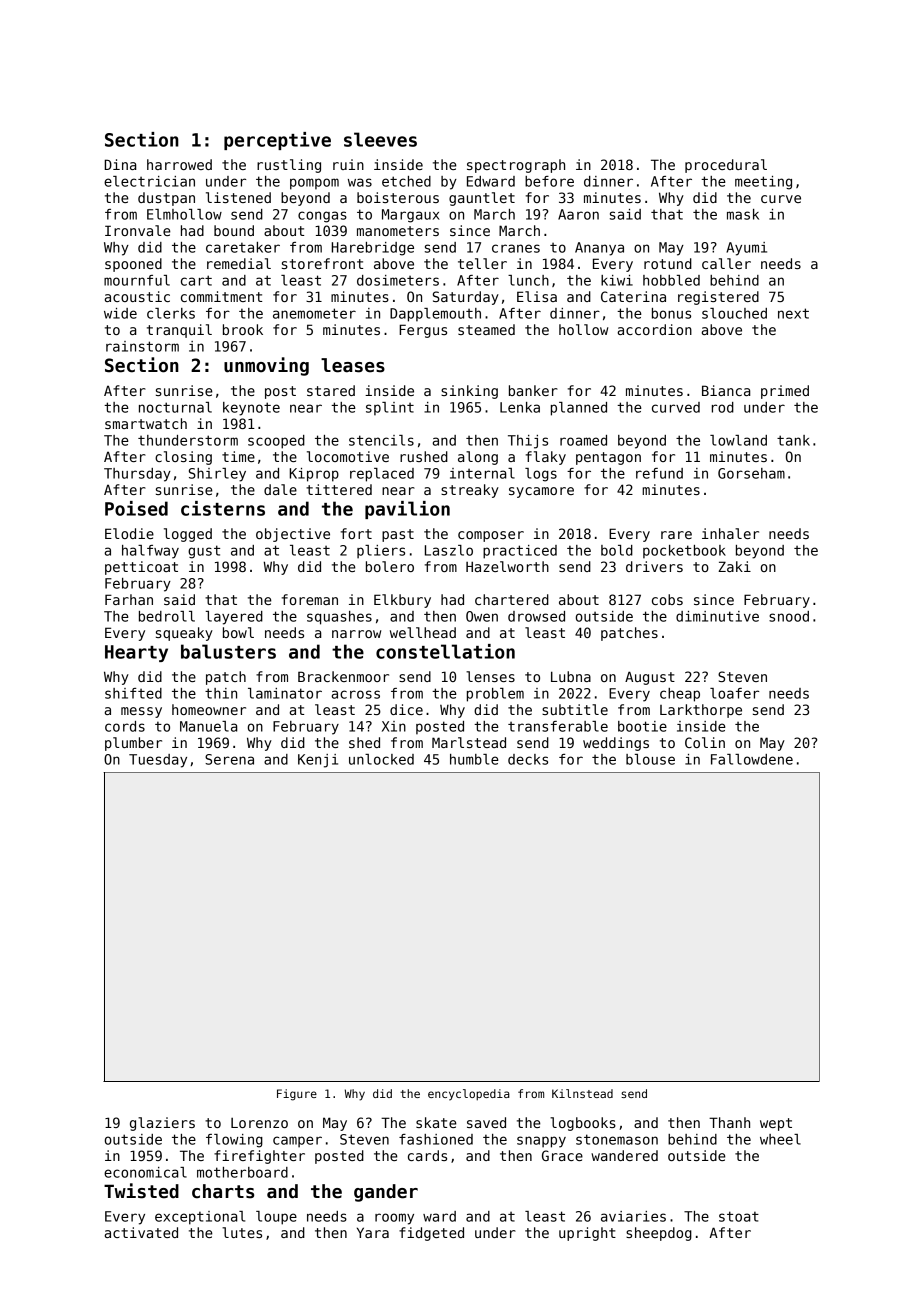  Describe the element at coordinates (546, 458) in the screenshot. I see `flaky` at that location.
